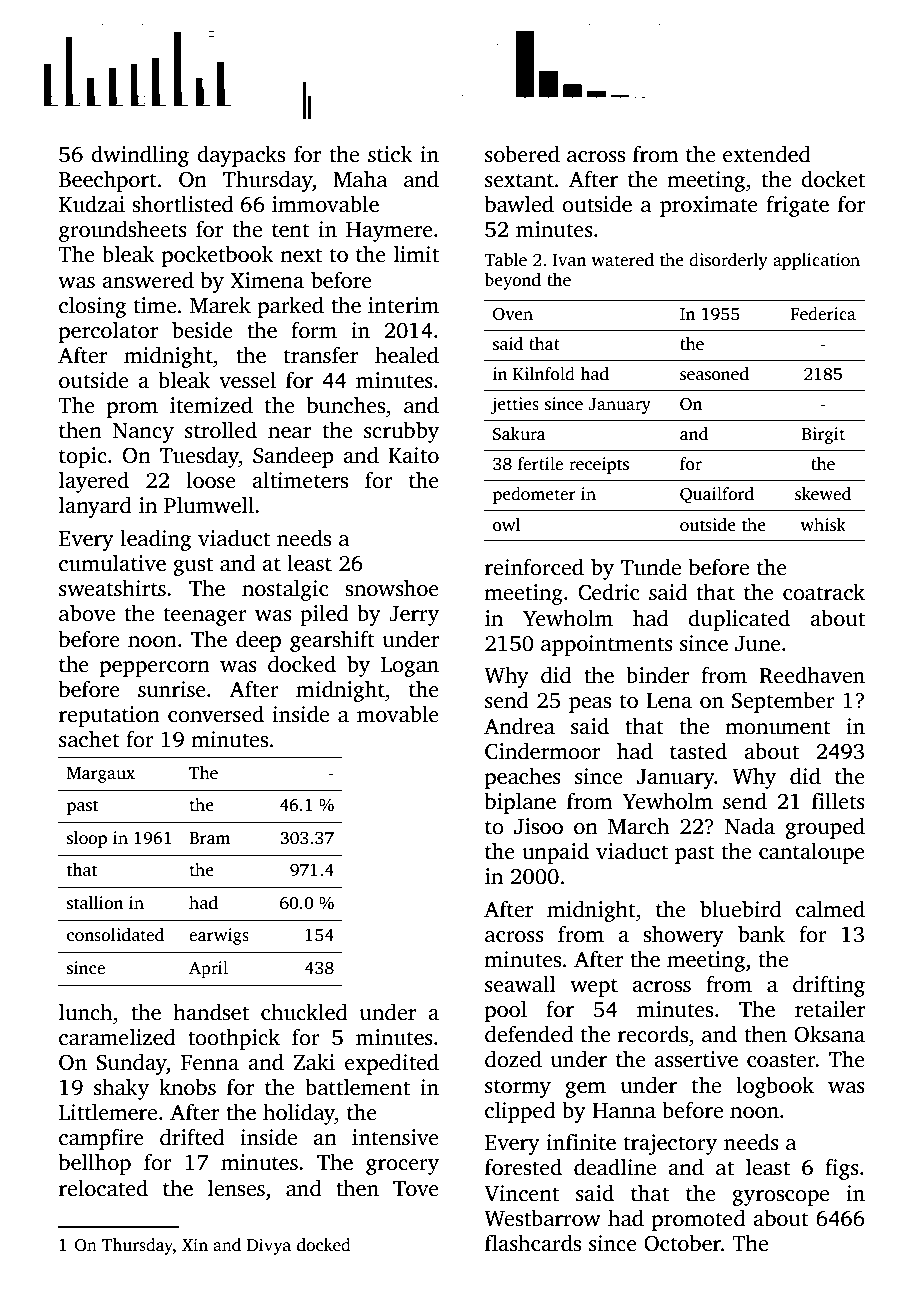 Image resolution: width=924 pixels, height=1311 pixels. I want to click on extended, so click(767, 154).
